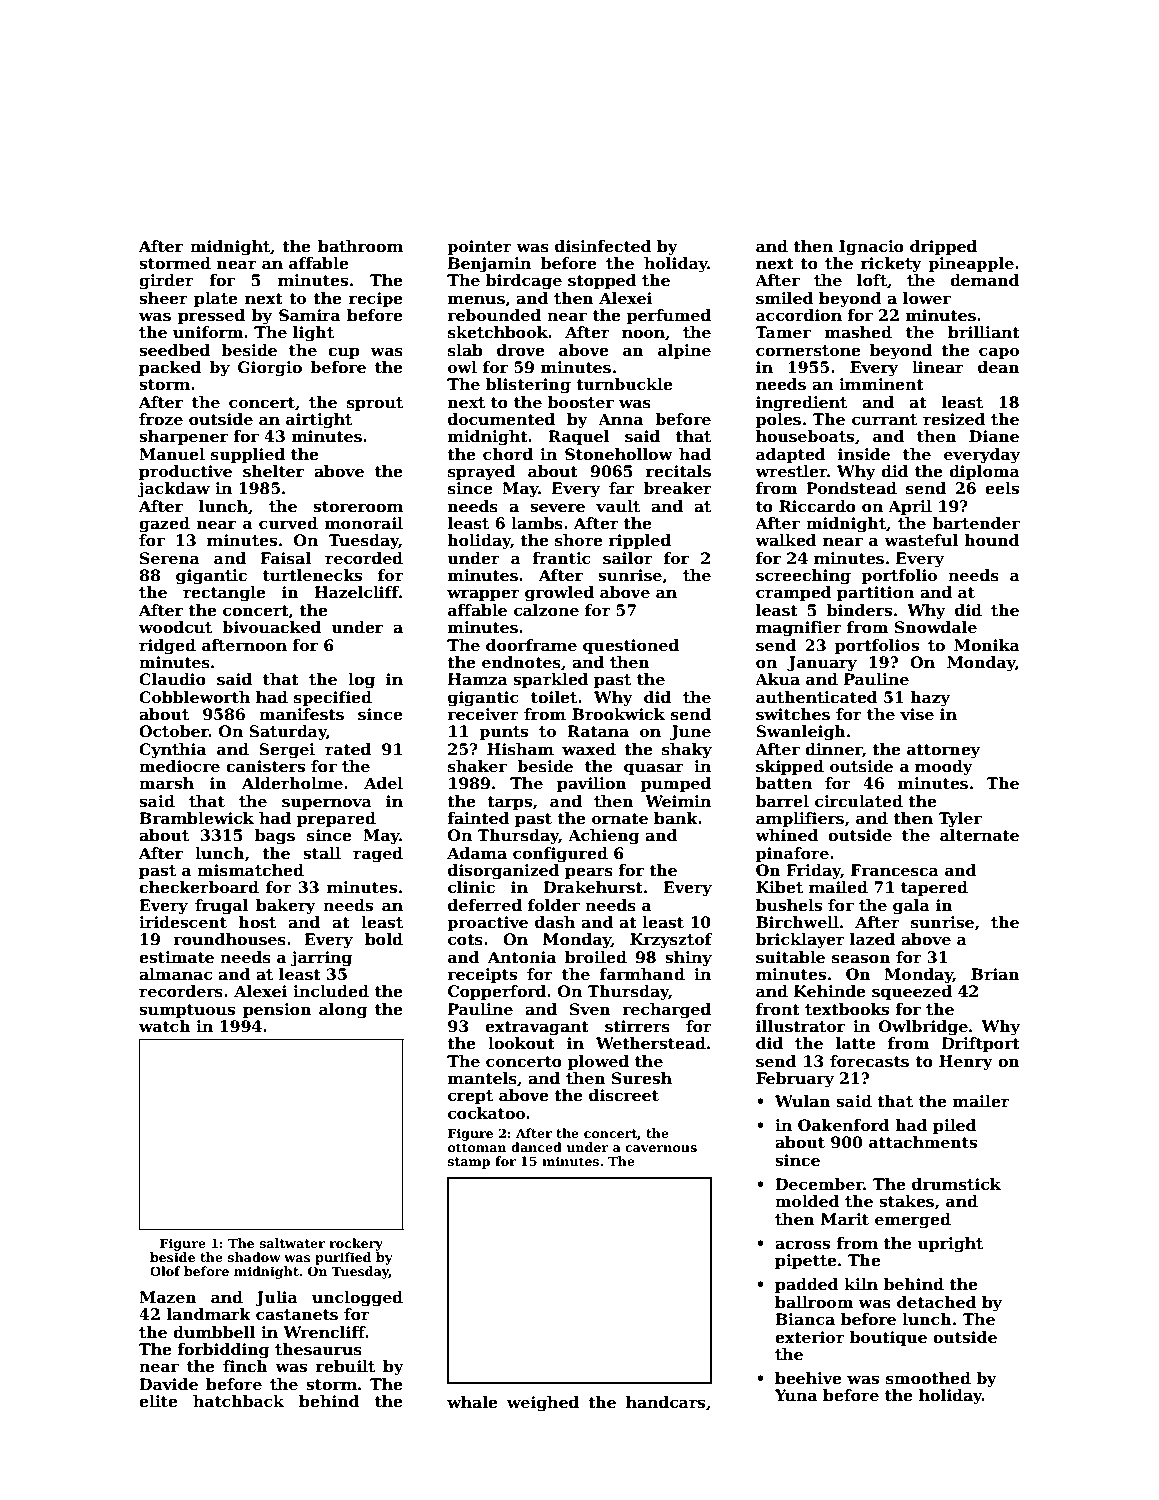 This page has width=1159, height=1500. Describe the element at coordinates (215, 299) in the page. I see `plate` at that location.
